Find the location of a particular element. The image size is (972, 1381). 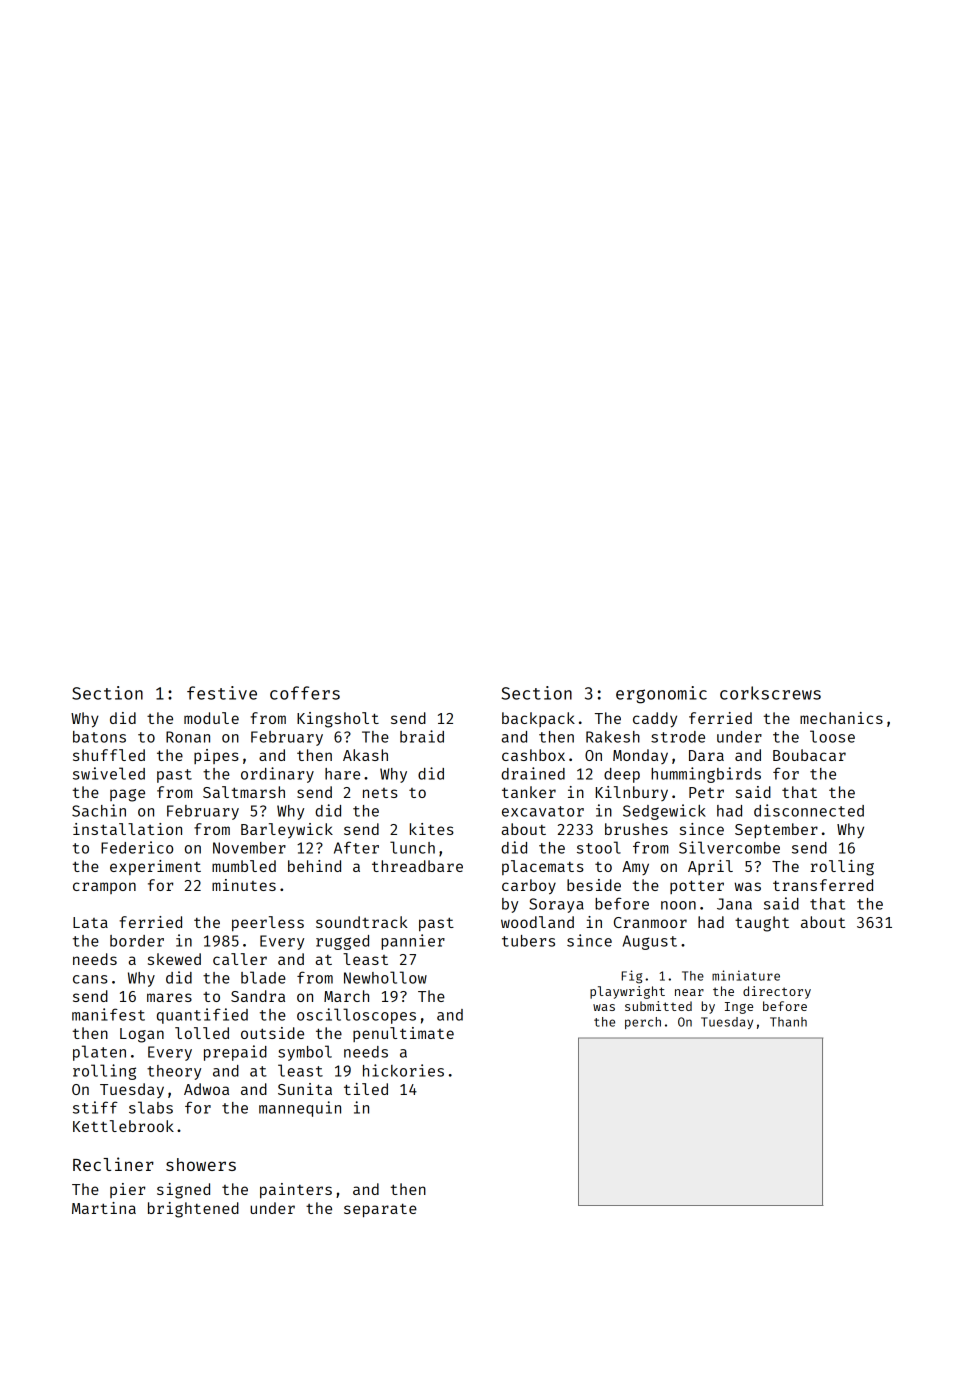

ergonomic is located at coordinates (661, 695).
